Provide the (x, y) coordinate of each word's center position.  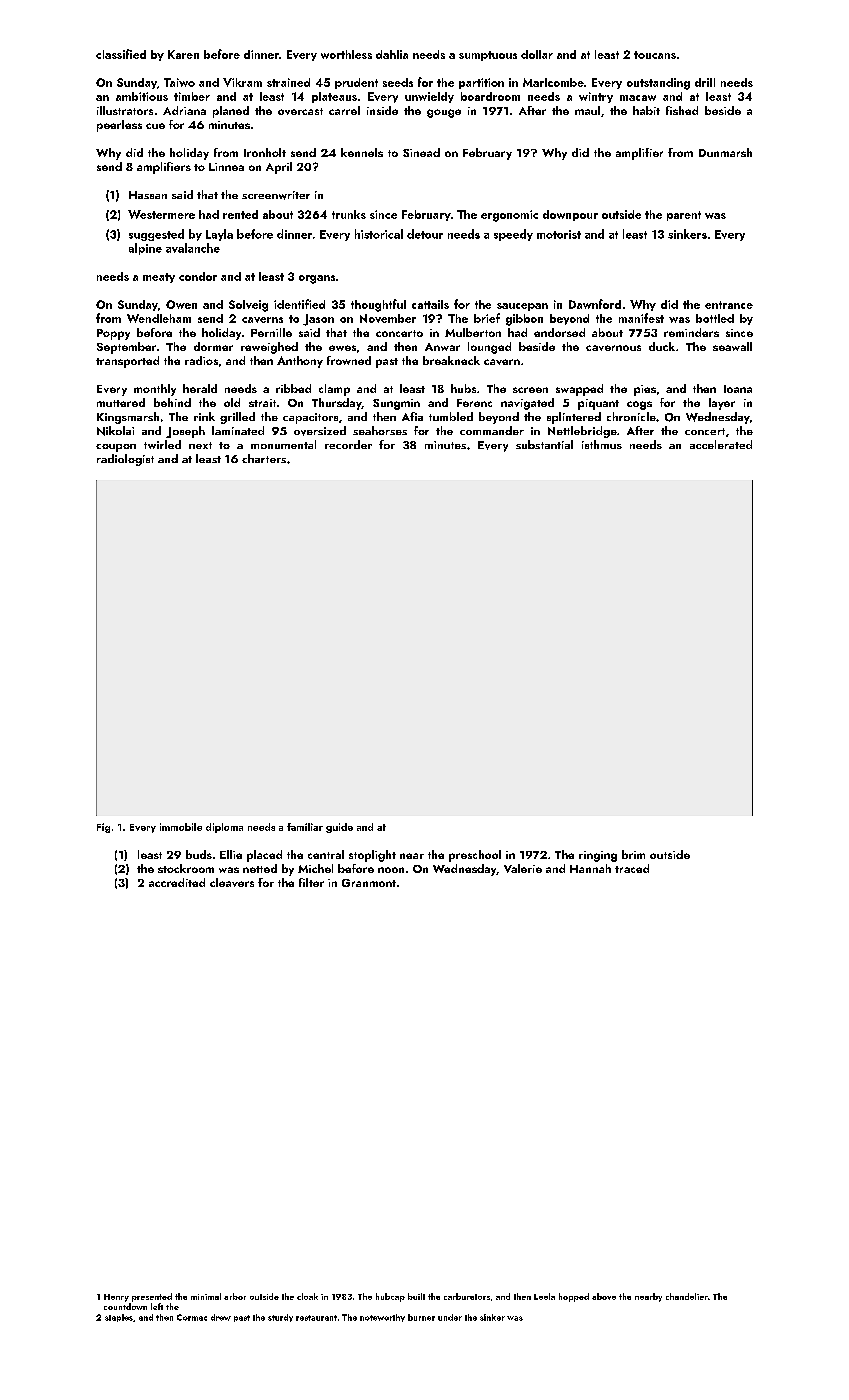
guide (339, 828)
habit (646, 110)
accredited (177, 882)
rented (240, 214)
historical (379, 234)
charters (264, 458)
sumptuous (488, 56)
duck (662, 346)
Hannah (590, 868)
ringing (598, 856)
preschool (475, 856)
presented (152, 1297)
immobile (181, 827)
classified (121, 54)
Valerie (523, 868)
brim (633, 854)
